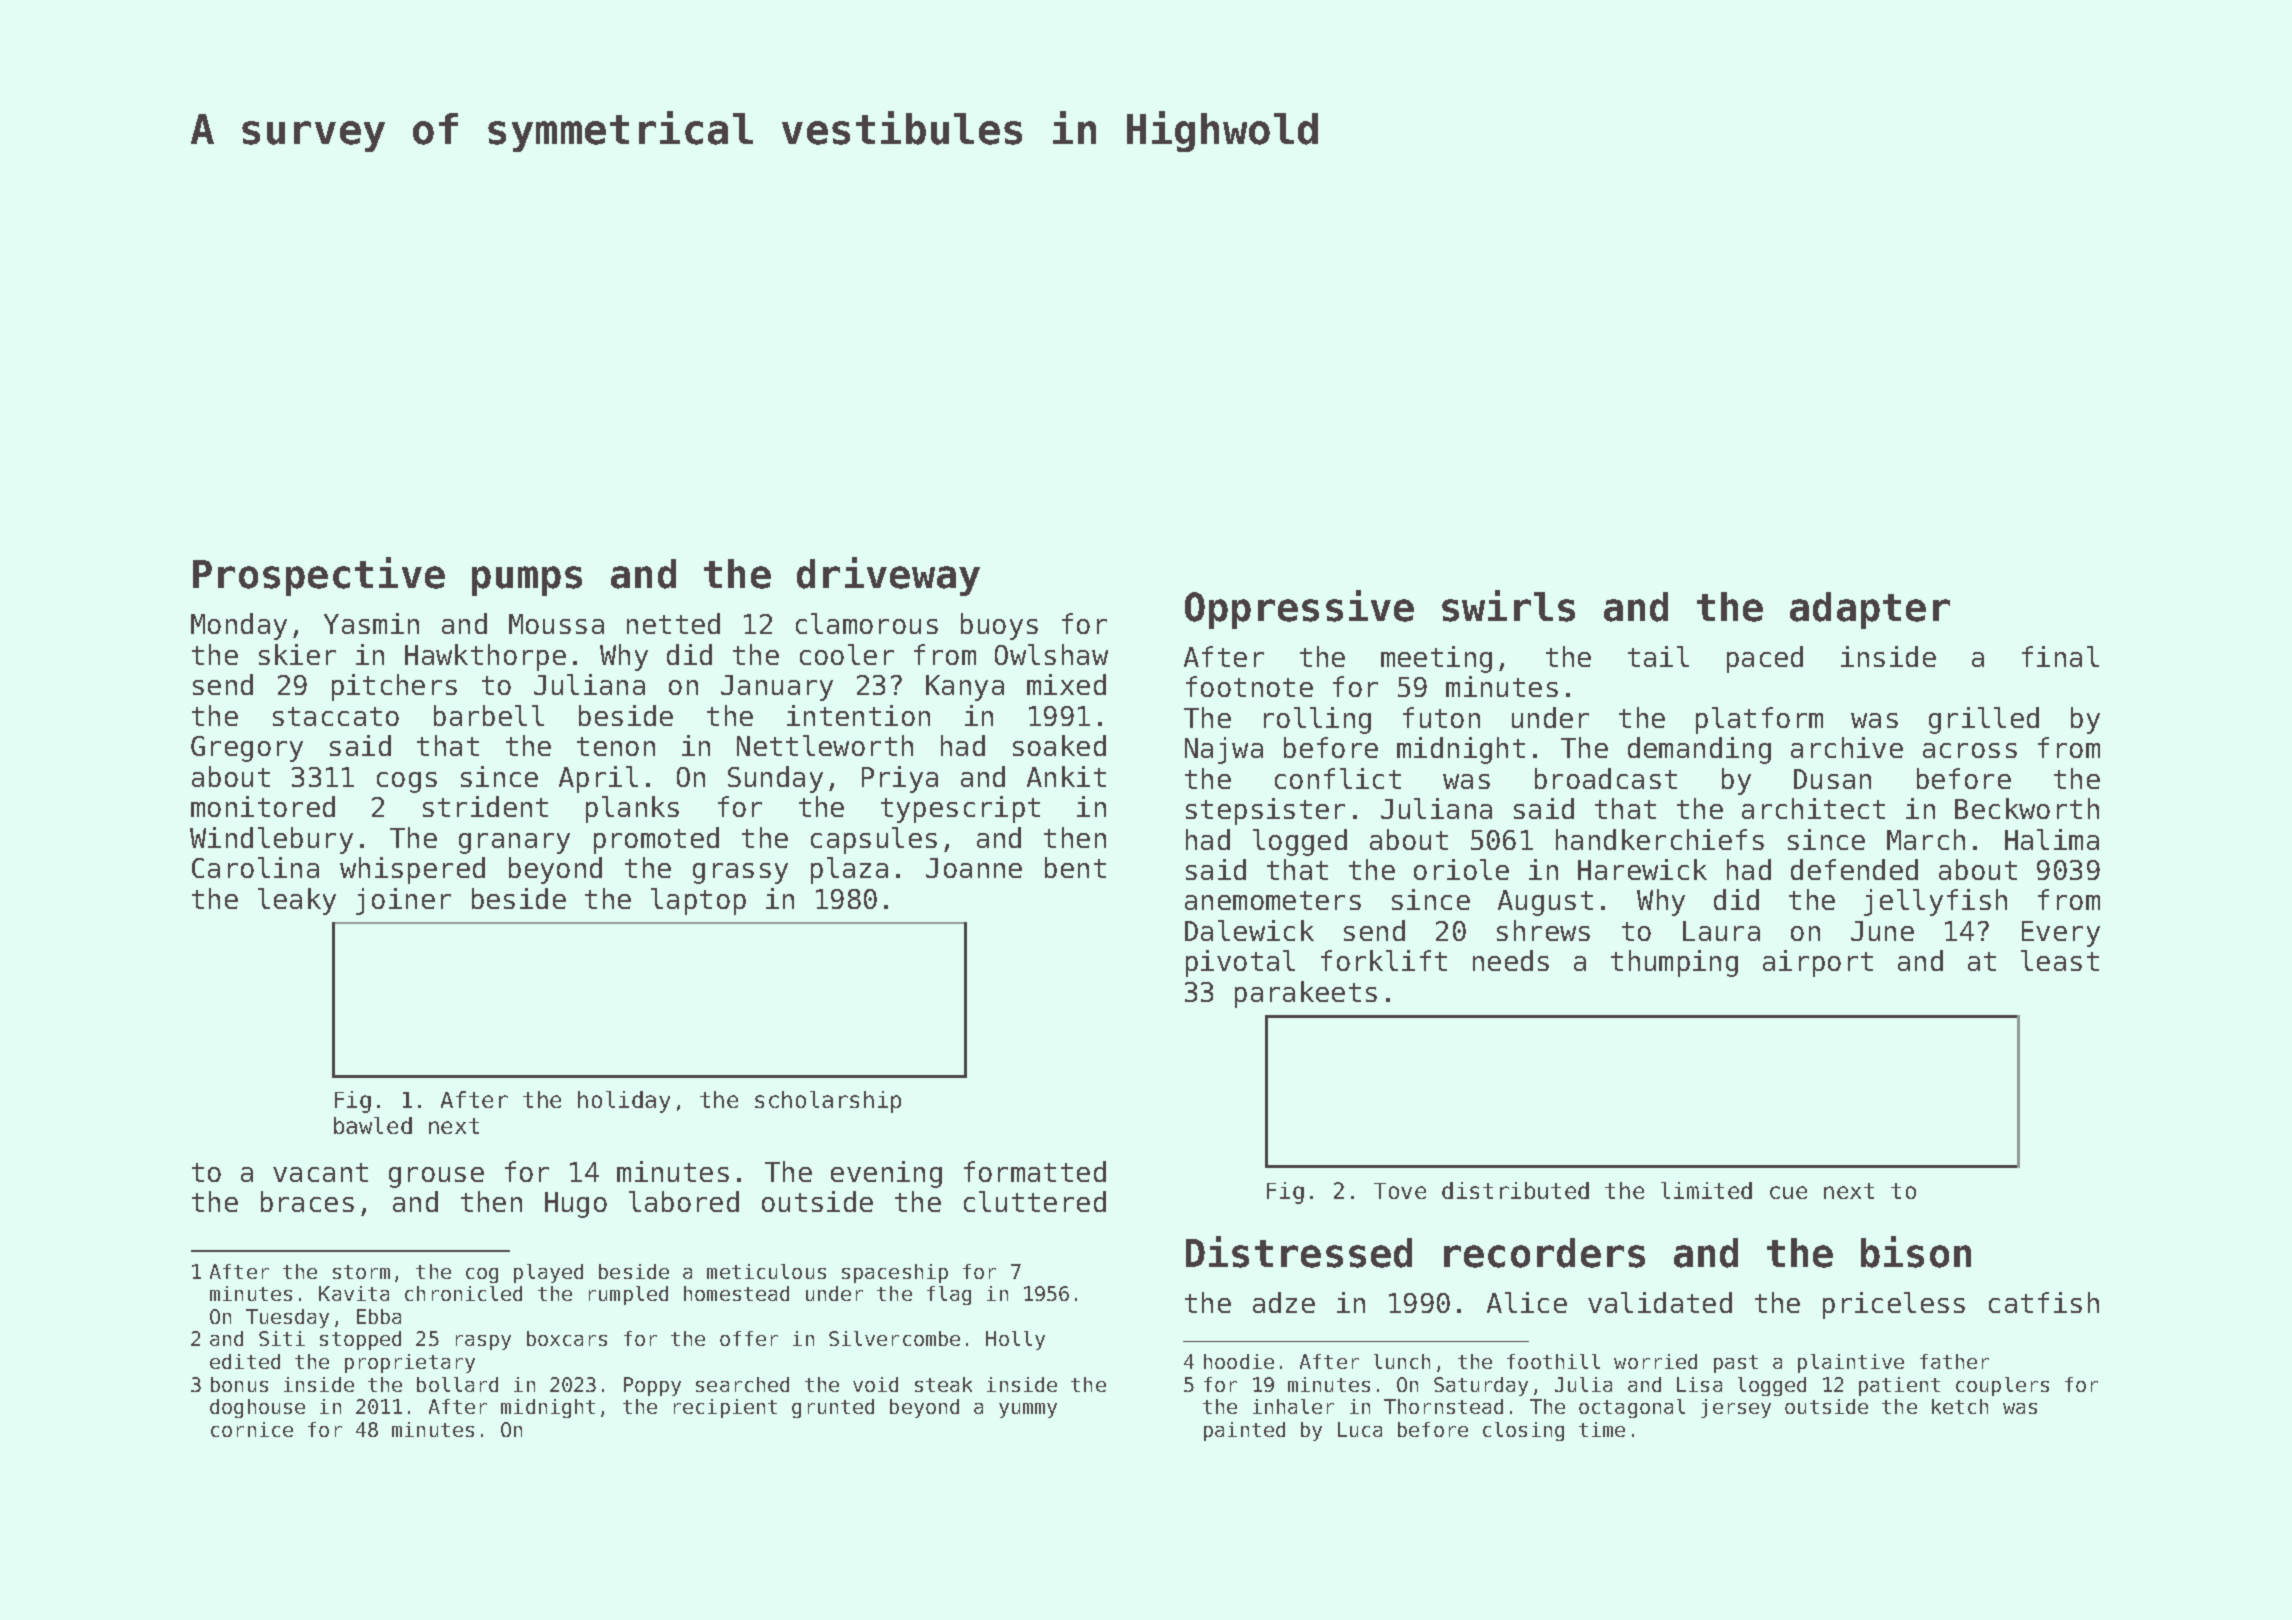 This screenshot has width=2292, height=1620. I want to click on swirls, so click(1508, 606).
